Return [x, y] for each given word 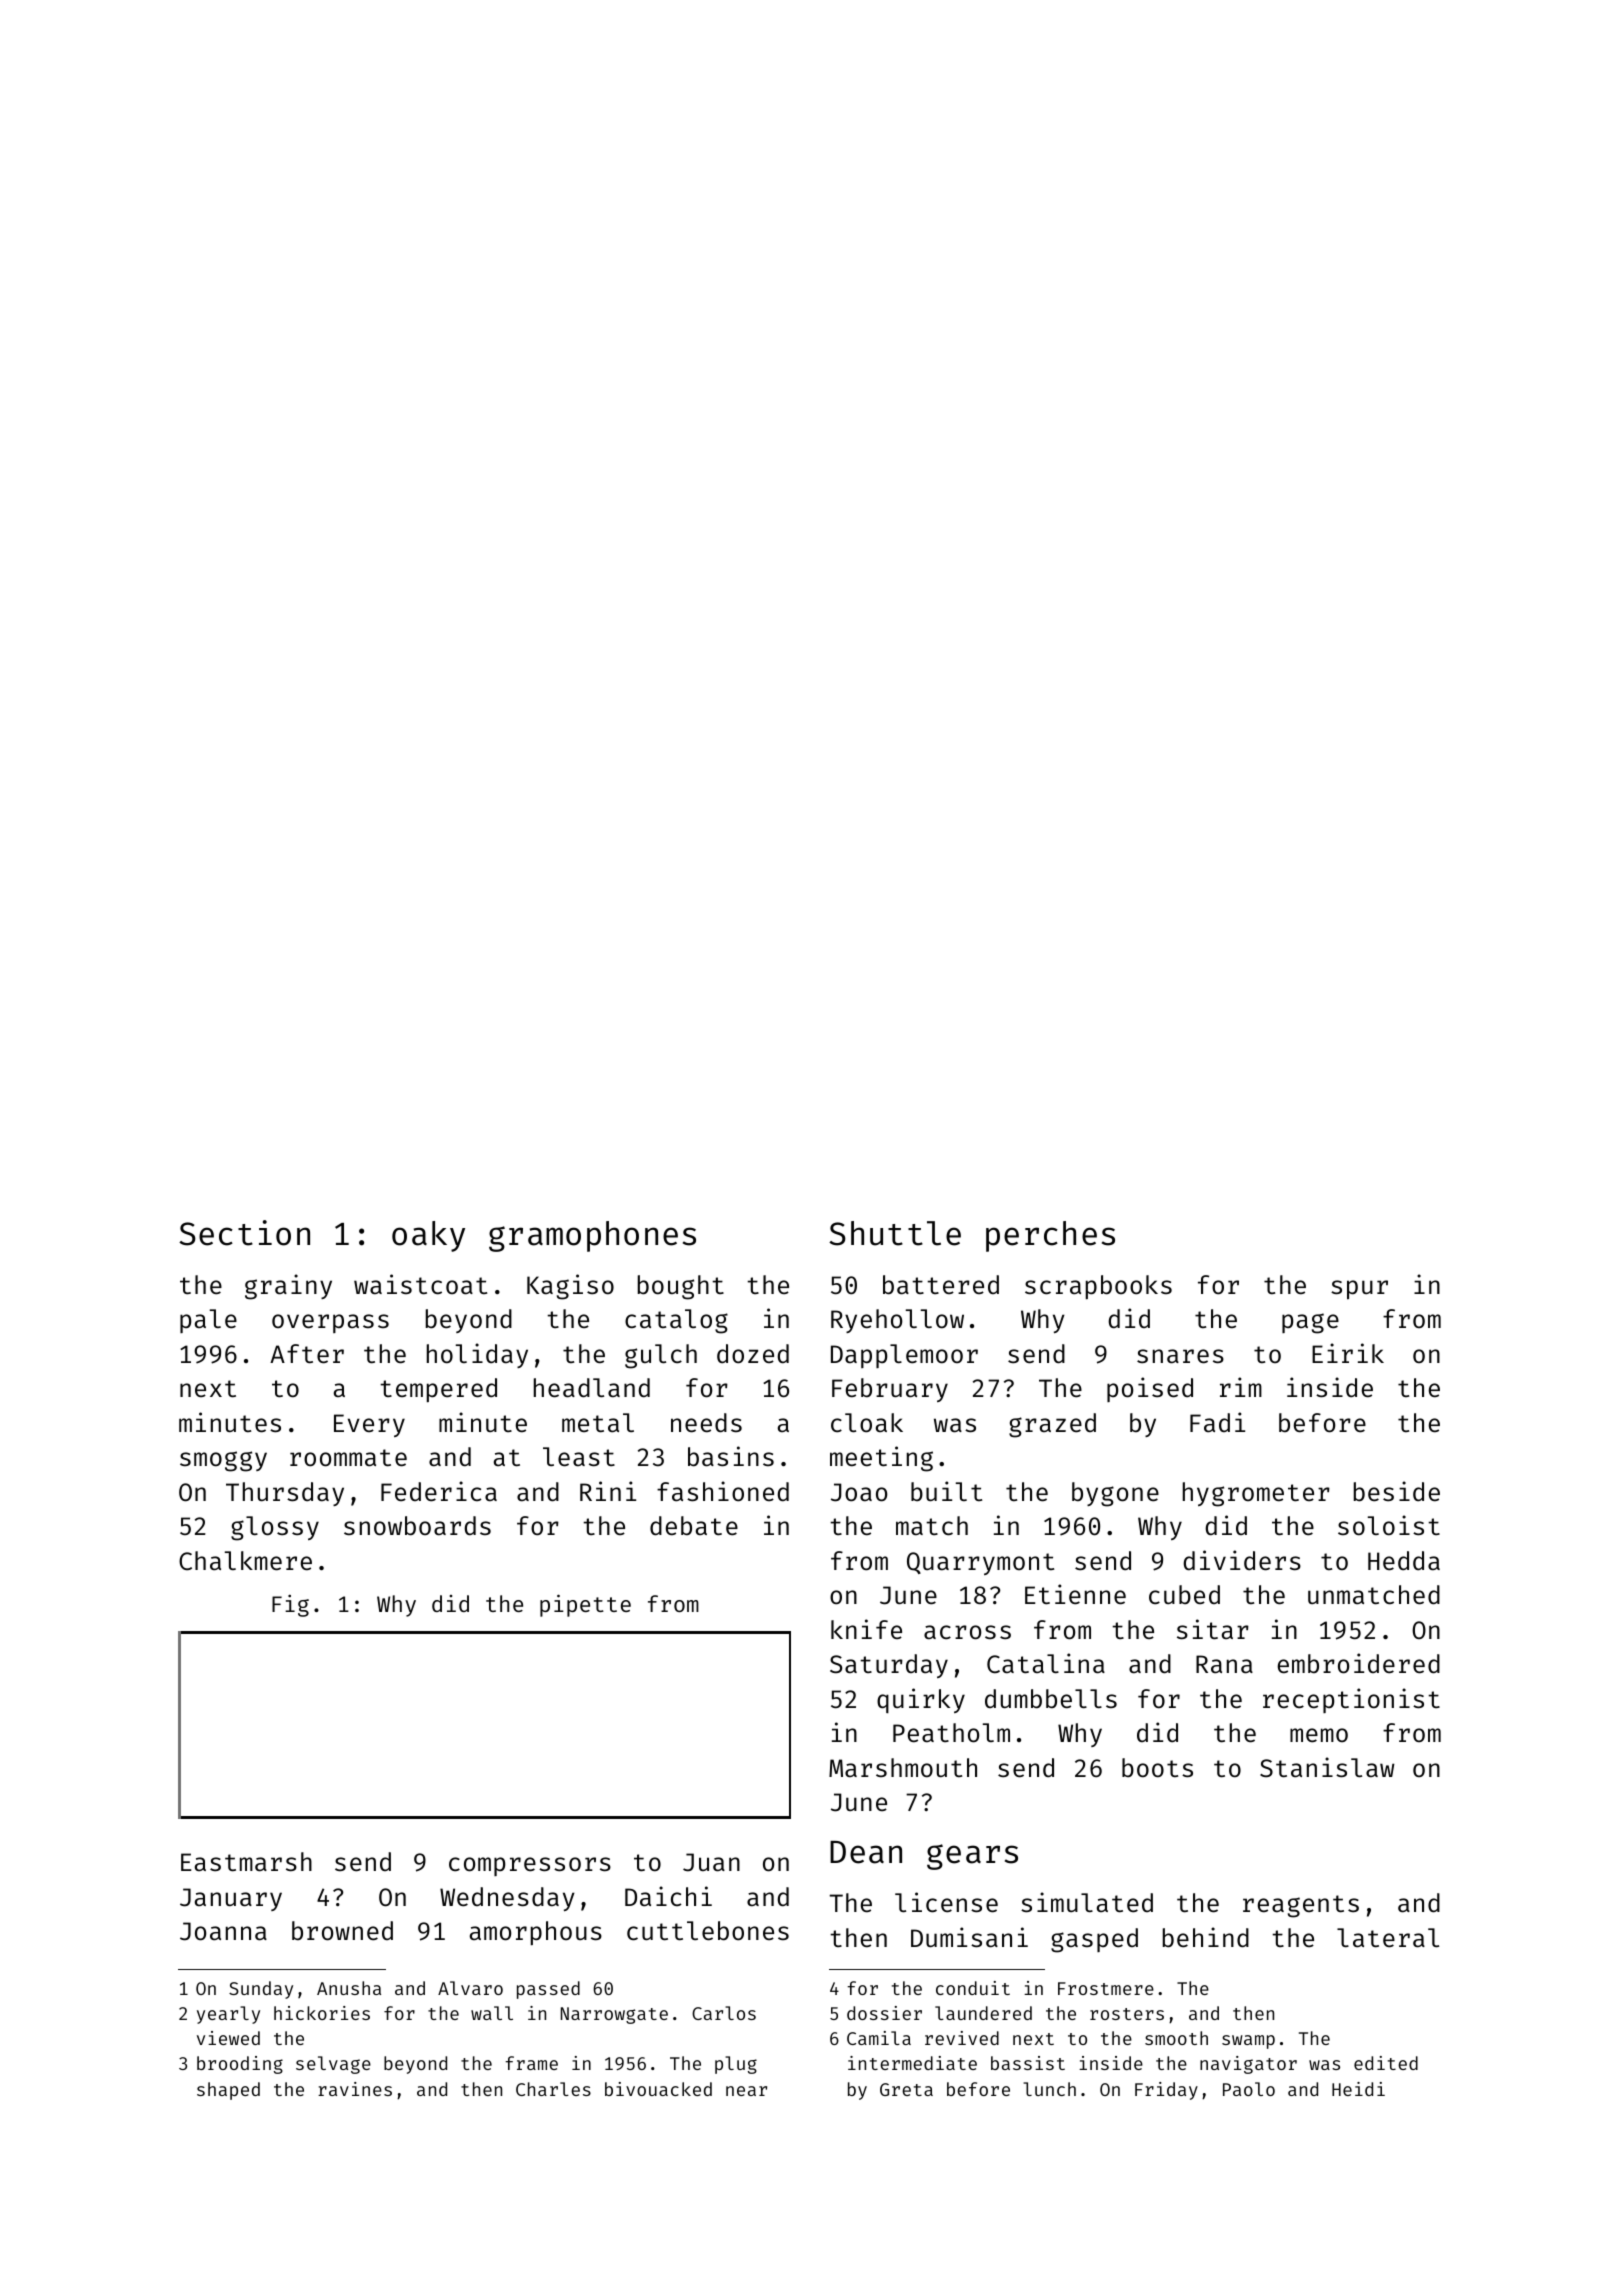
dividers [1242, 1560]
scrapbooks [1098, 1287]
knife [866, 1629]
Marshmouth [903, 1768]
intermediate [912, 2063]
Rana [1224, 1664]
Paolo [1249, 2089]
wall [492, 2013]
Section [244, 1233]
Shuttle [895, 1233]
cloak [867, 1423]
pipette [585, 1605]
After [307, 1354]
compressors [530, 1866]
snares [1180, 1356]
